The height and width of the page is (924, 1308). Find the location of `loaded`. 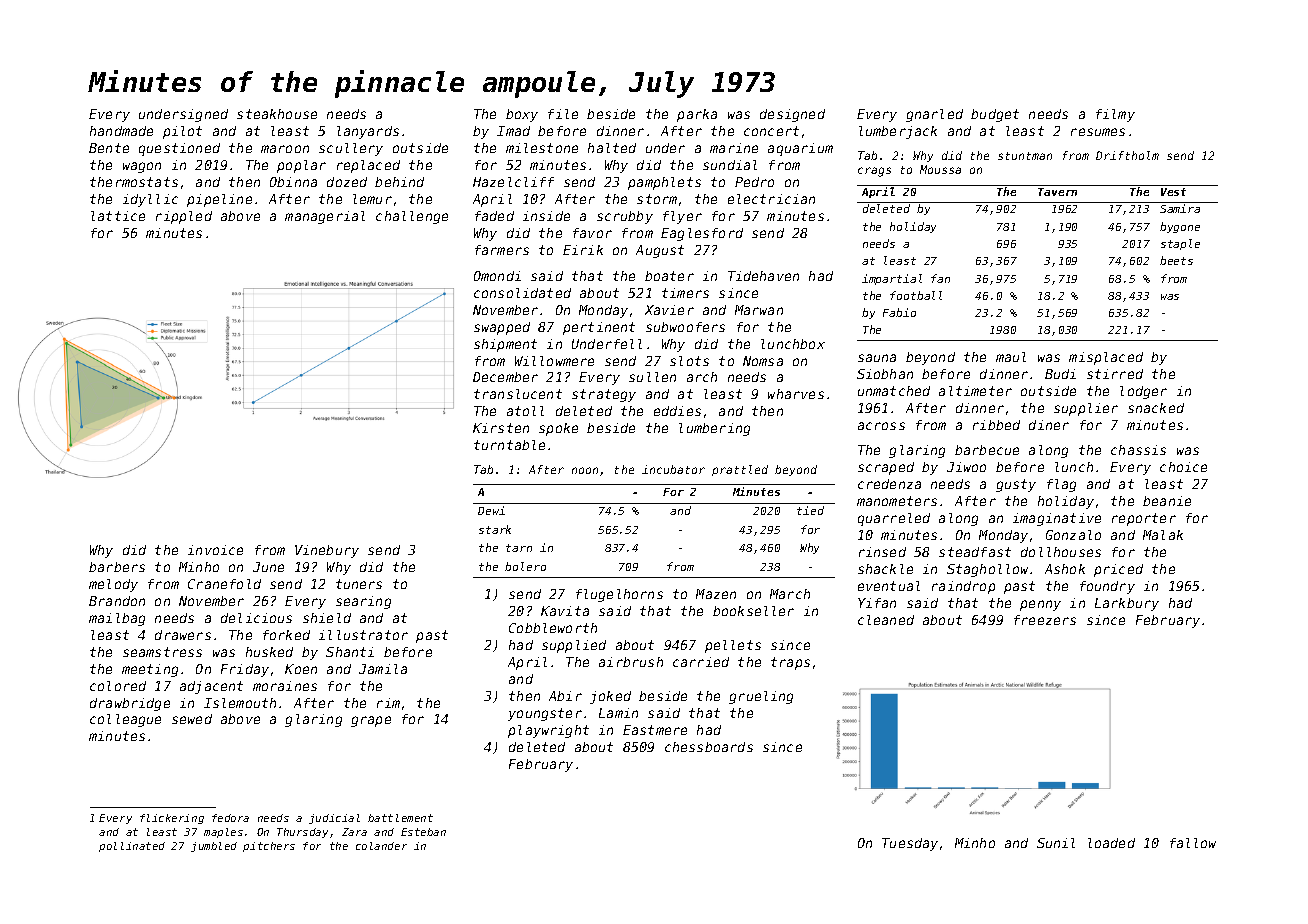

loaded is located at coordinates (1111, 843).
